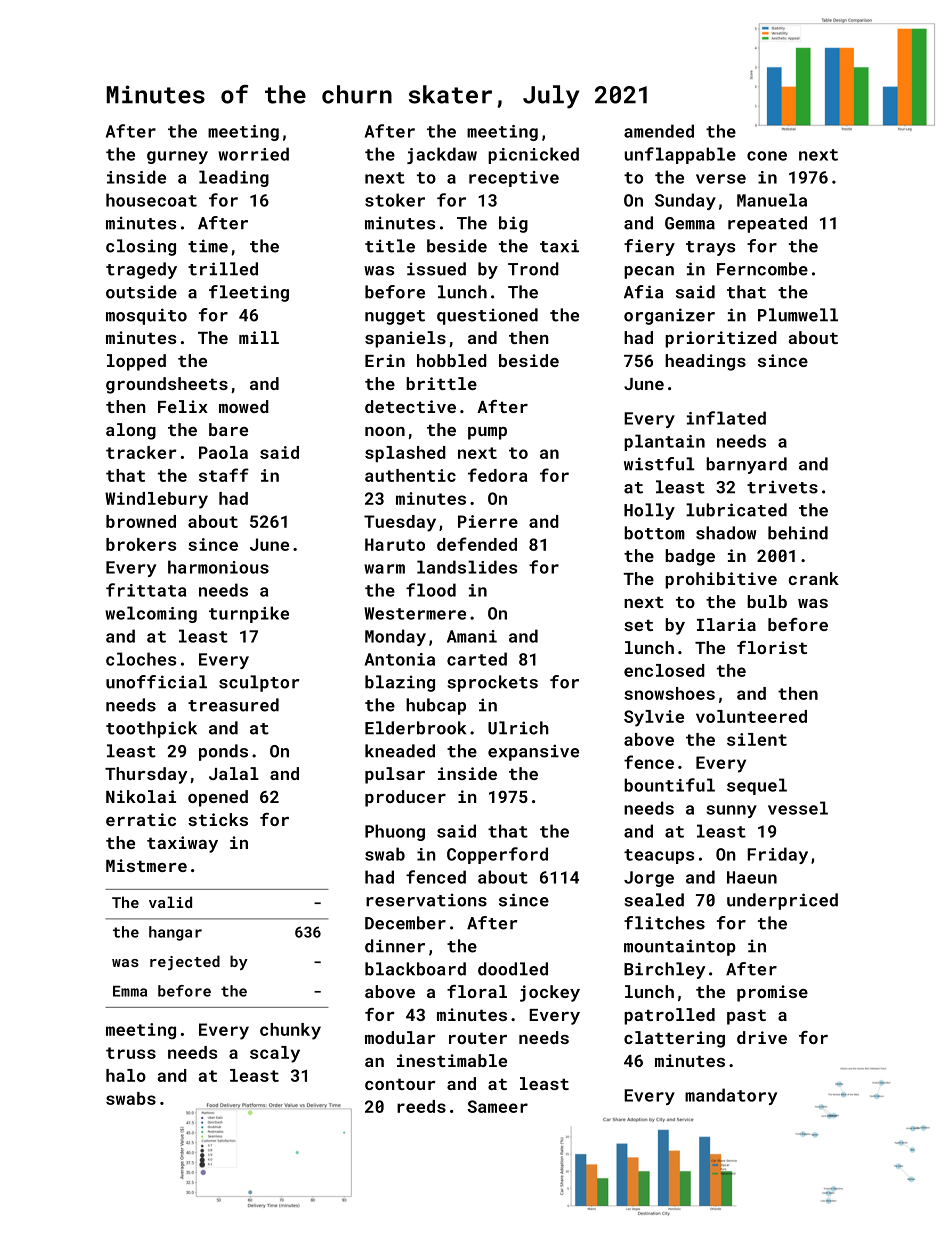 This image has width=952, height=1233. What do you see at coordinates (654, 718) in the image?
I see `Sylvie` at bounding box center [654, 718].
